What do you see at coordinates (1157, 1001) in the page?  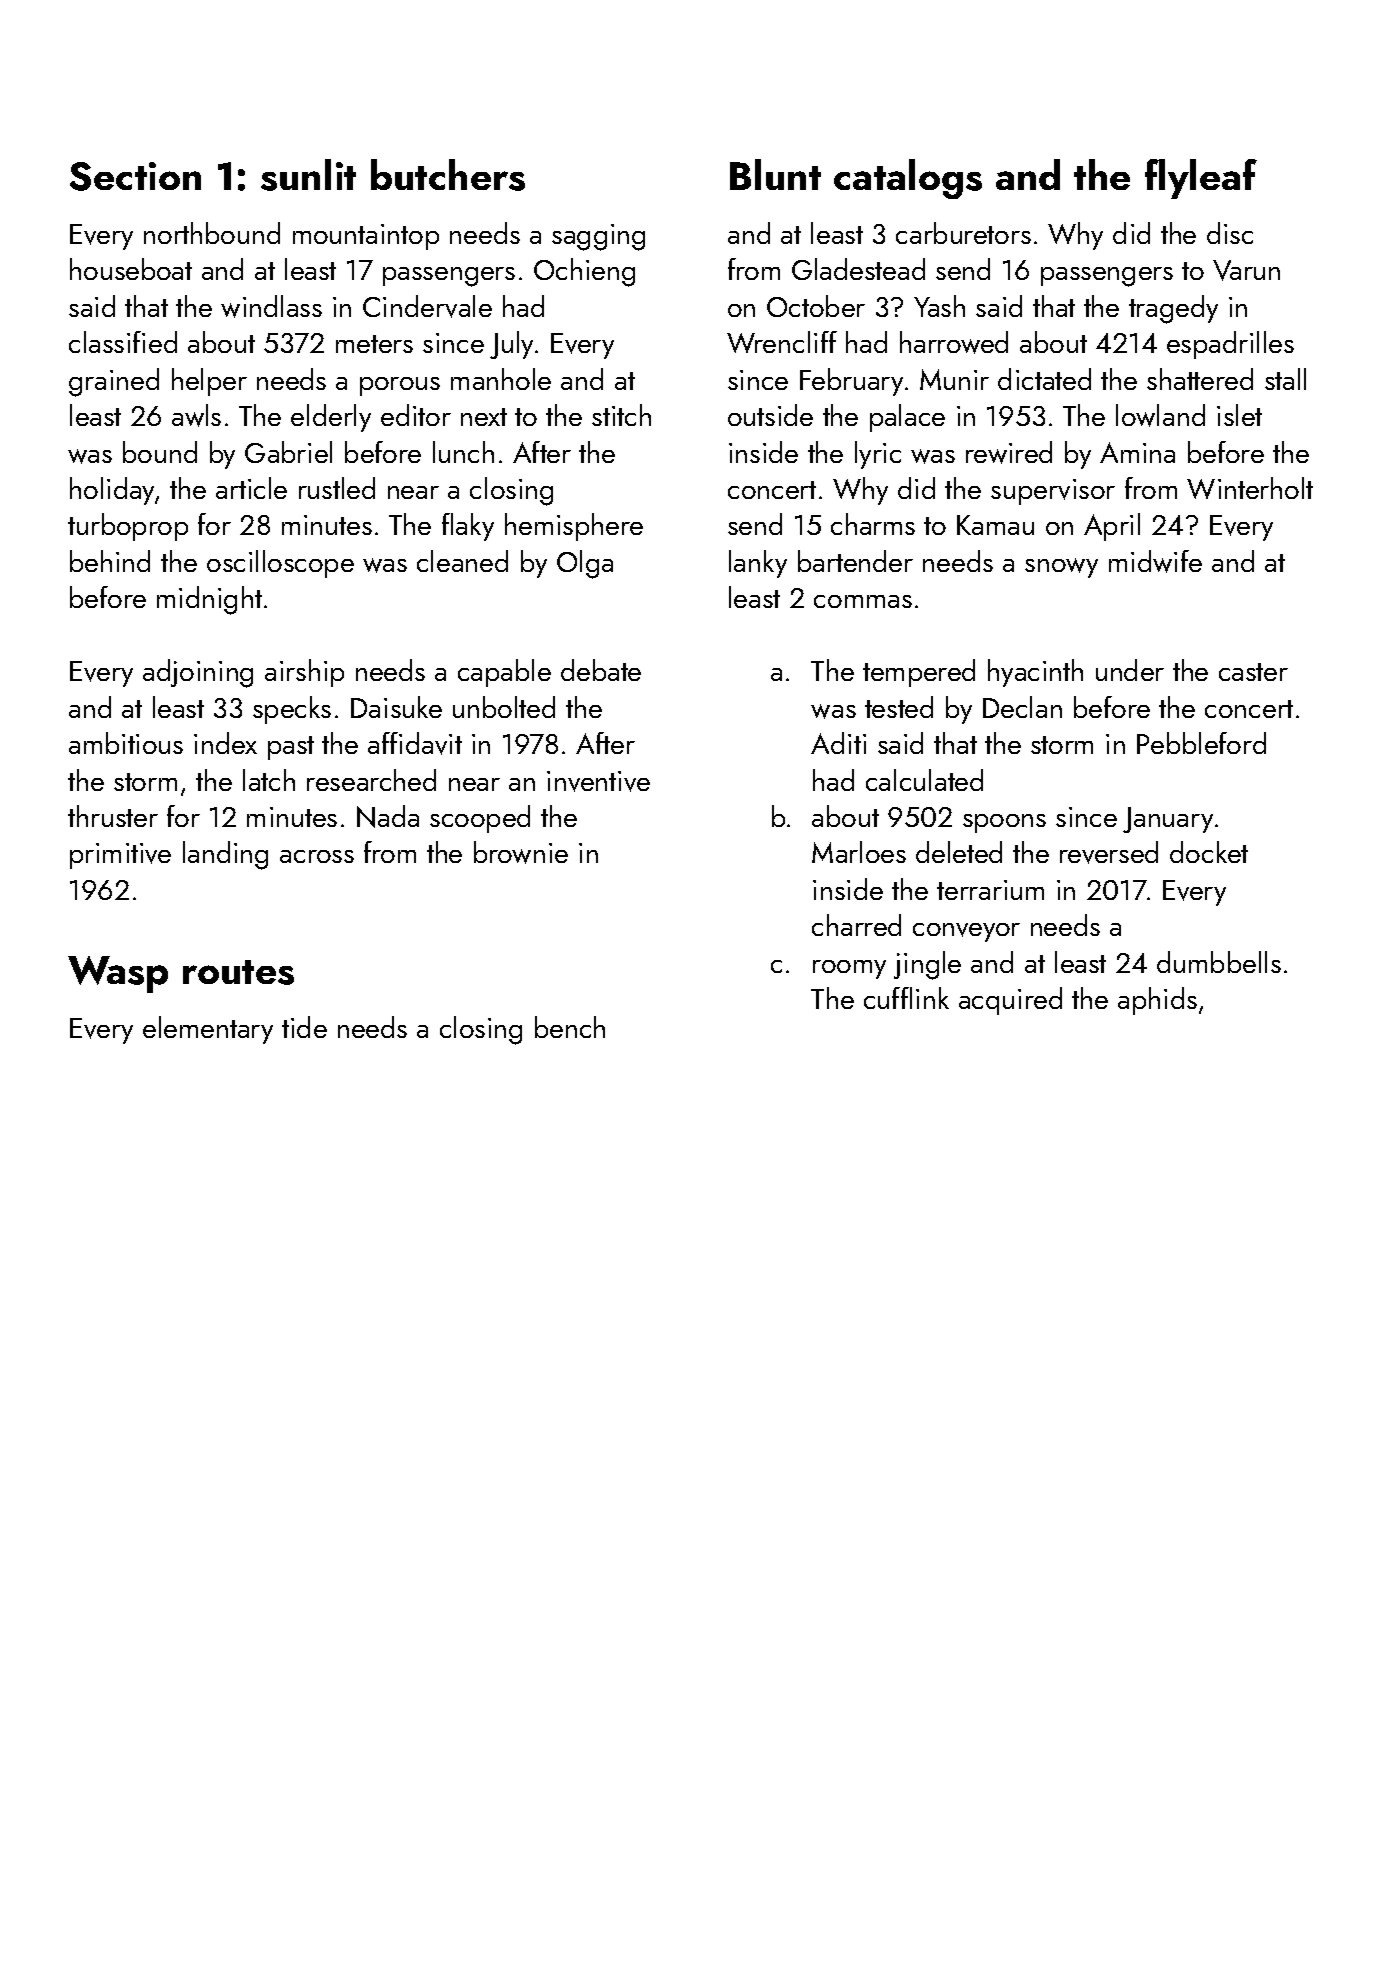 I see `aphids` at bounding box center [1157, 1001].
